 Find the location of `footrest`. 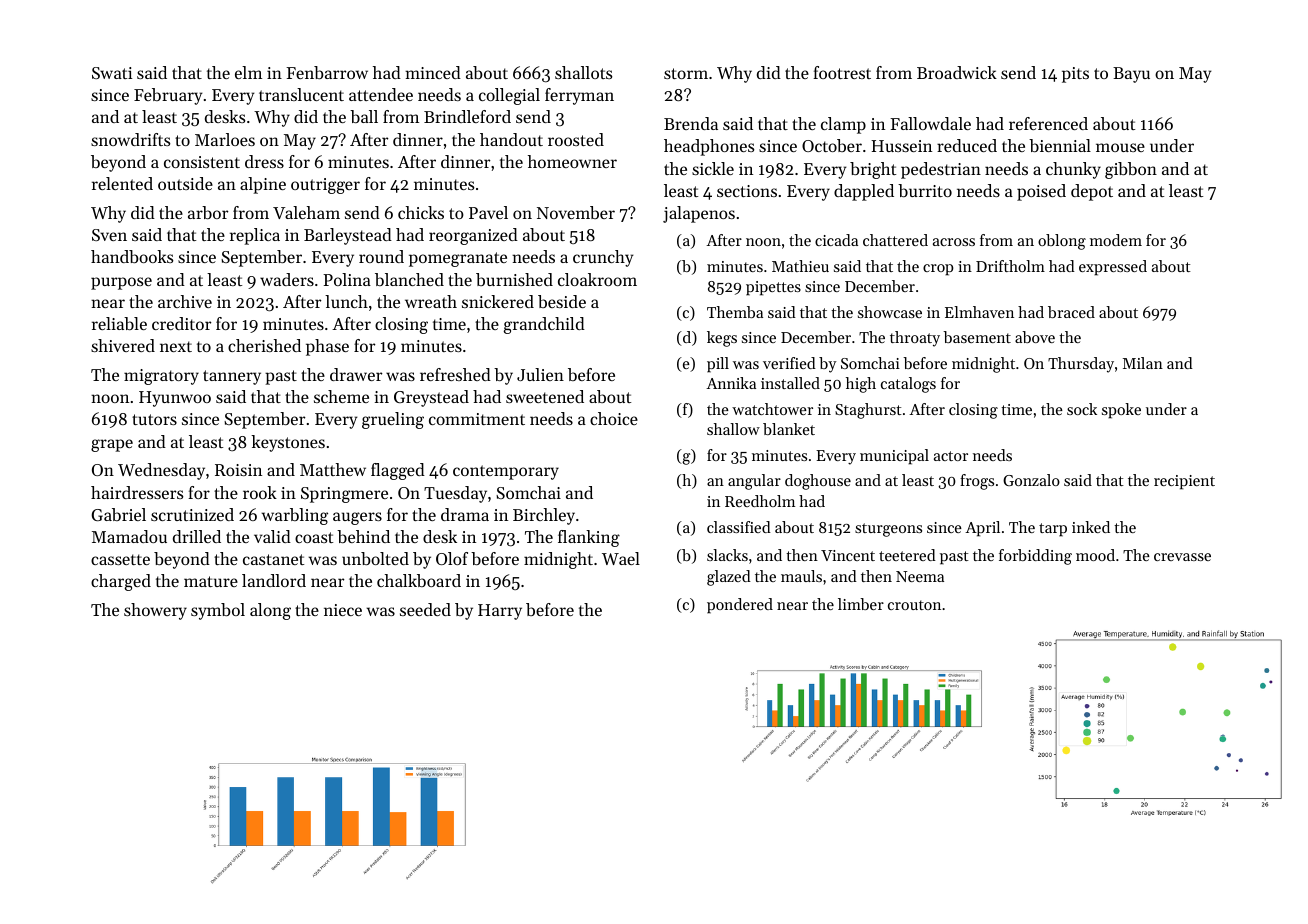

footrest is located at coordinates (842, 72).
